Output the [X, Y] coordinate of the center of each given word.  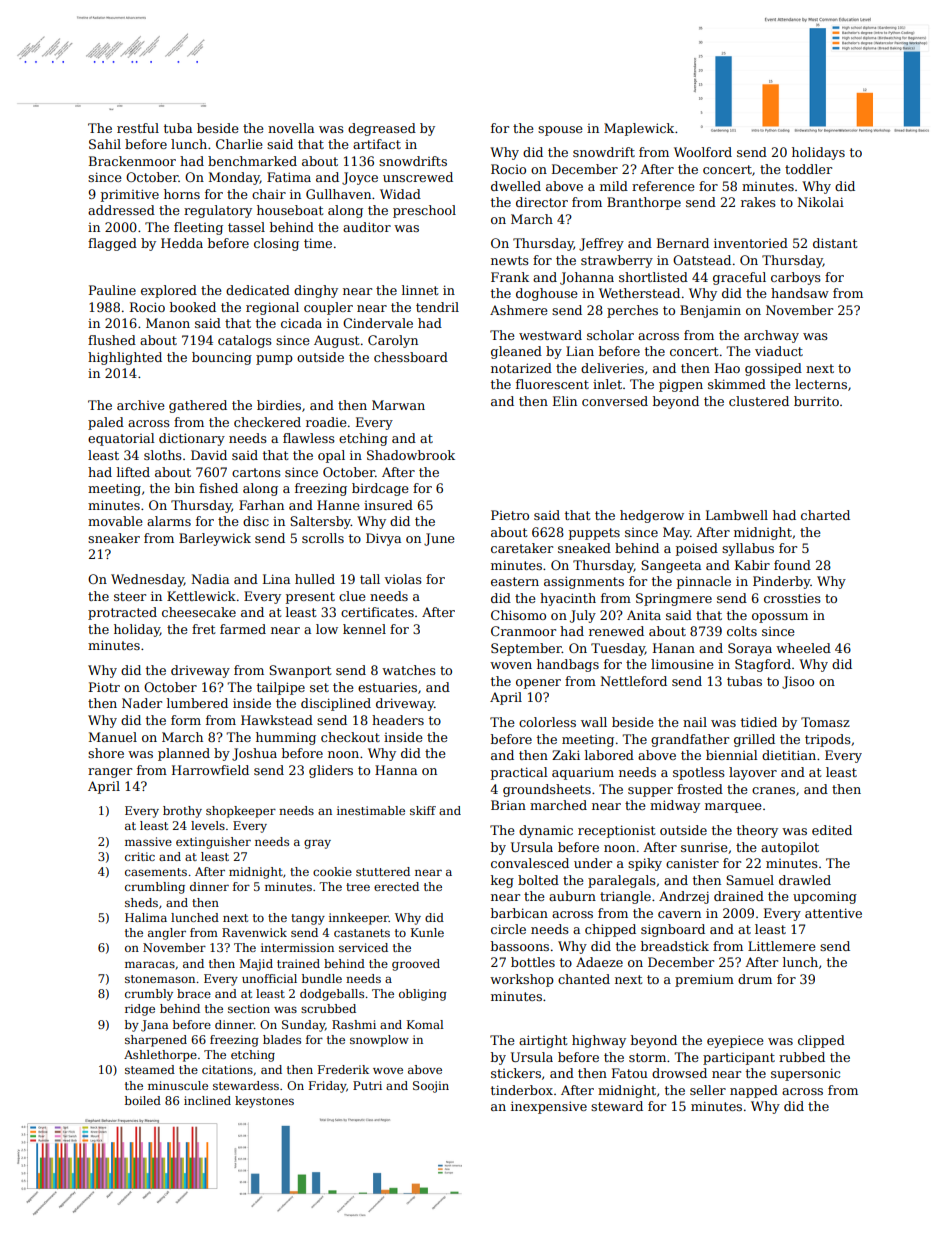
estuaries [387, 687]
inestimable [371, 810]
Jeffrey [601, 244]
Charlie [239, 144]
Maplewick [639, 129]
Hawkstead [277, 720]
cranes [773, 790]
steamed [150, 1069]
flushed [112, 340]
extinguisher [213, 843]
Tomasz [825, 722]
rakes [758, 202]
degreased [382, 129]
